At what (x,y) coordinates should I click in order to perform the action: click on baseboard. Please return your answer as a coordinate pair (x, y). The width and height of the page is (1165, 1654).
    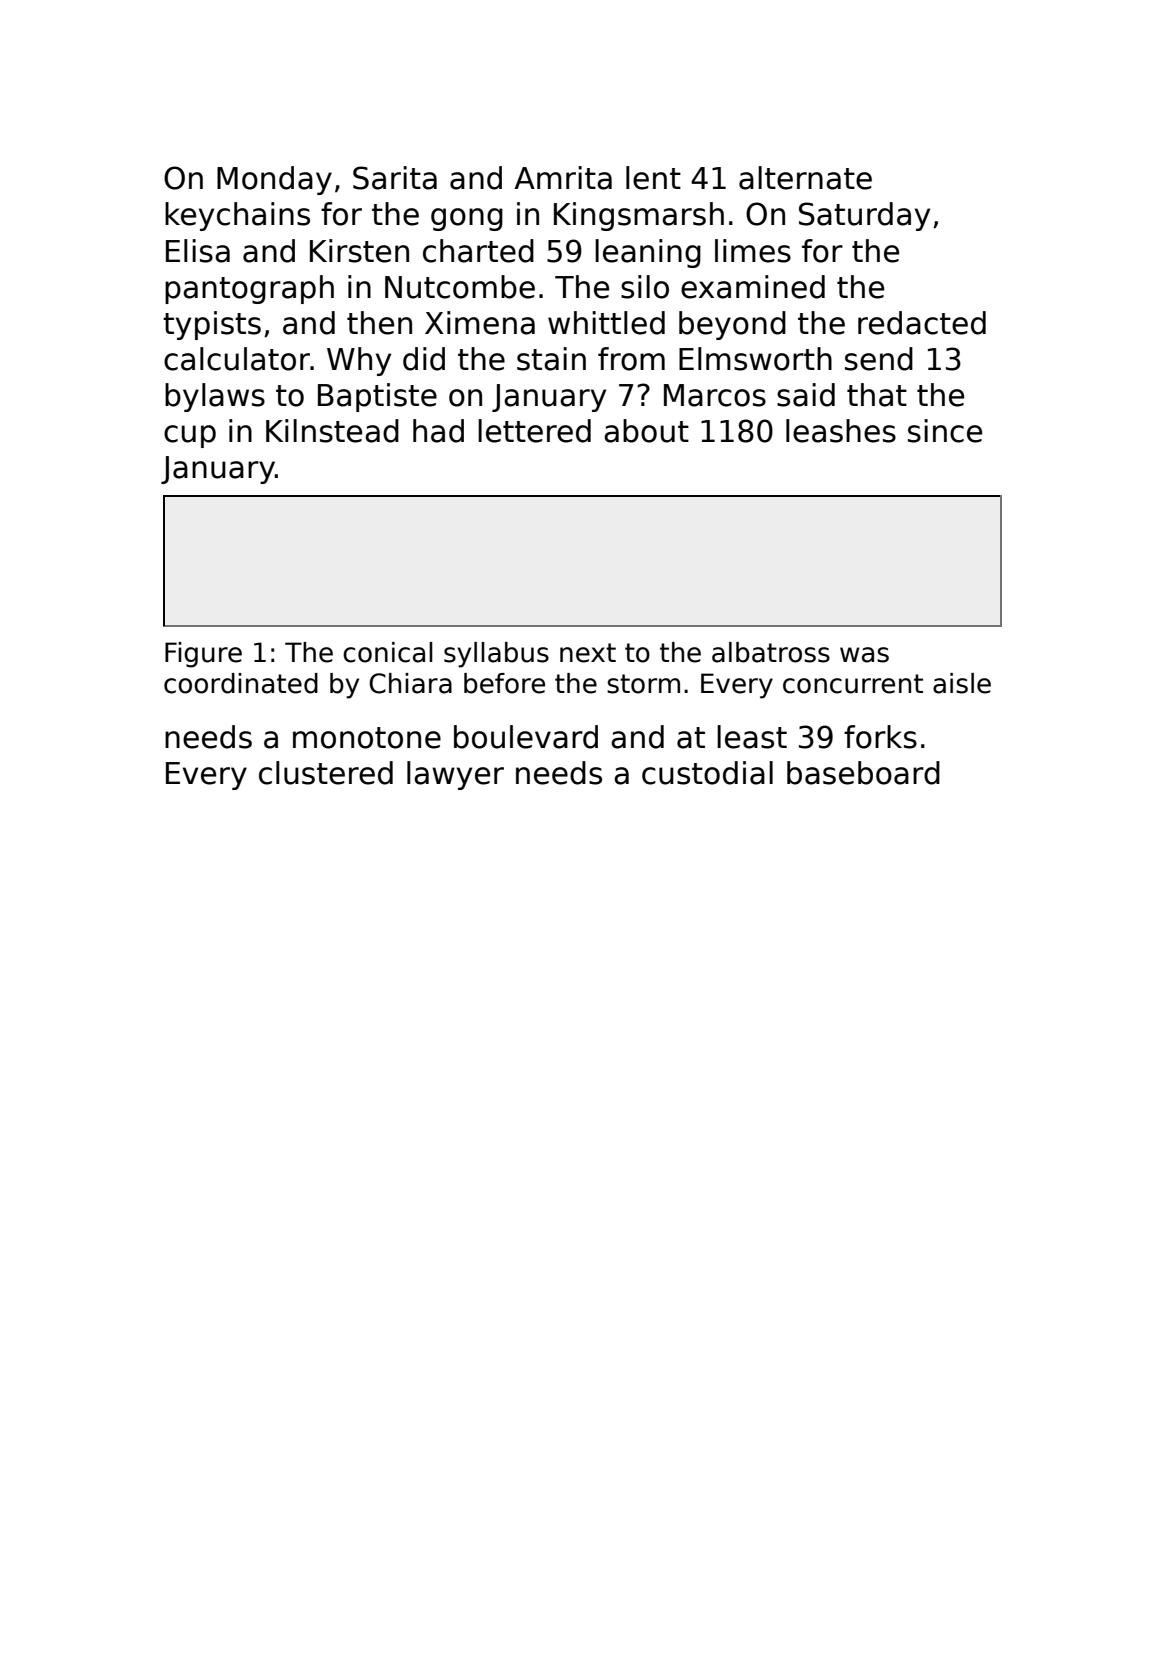
    Looking at the image, I should click on (863, 773).
